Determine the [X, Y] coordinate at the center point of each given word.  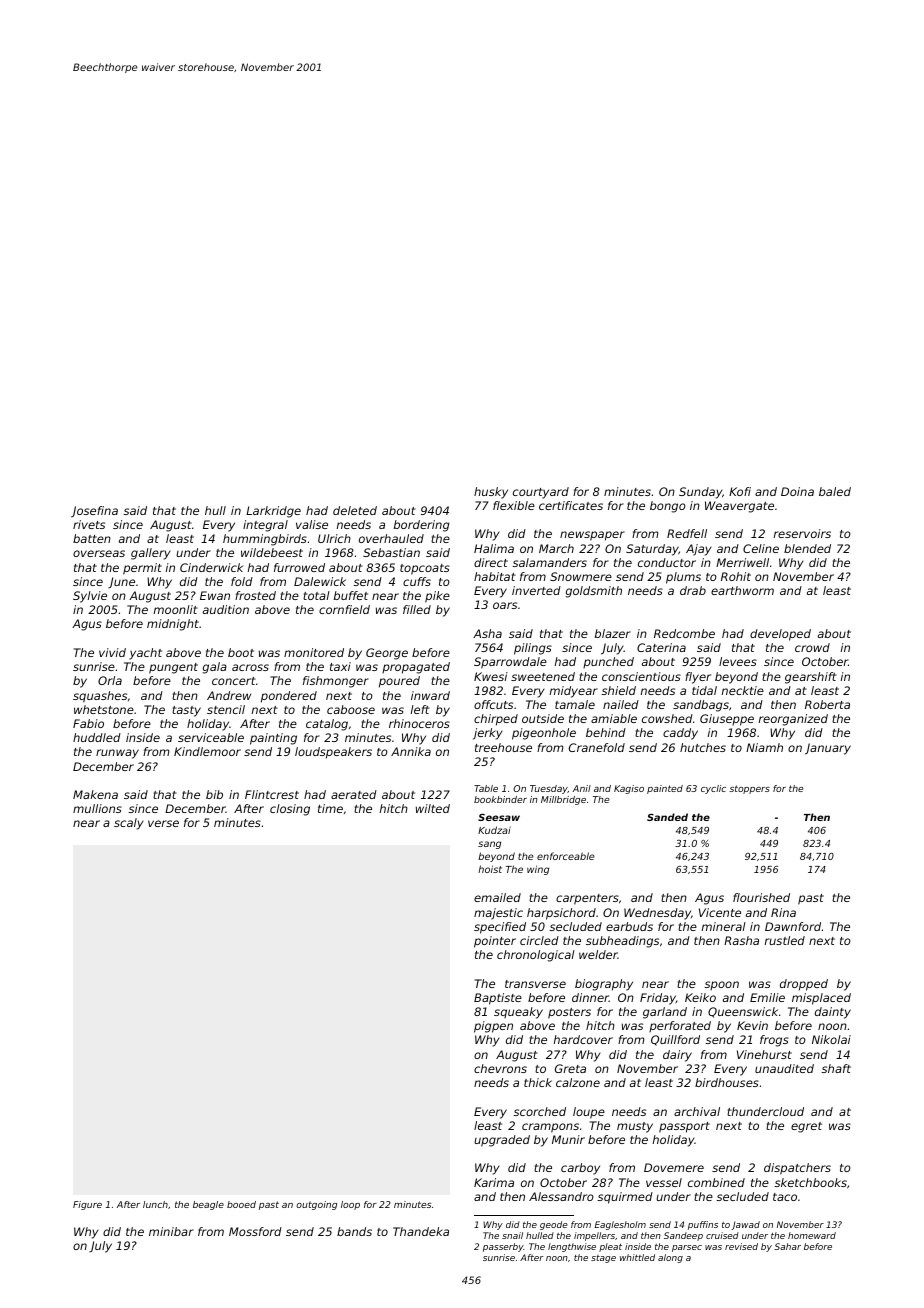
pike [437, 597]
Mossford [255, 1231]
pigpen [493, 1027]
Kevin [752, 1025]
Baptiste [498, 999]
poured [399, 682]
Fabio [88, 723]
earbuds [629, 926]
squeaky [518, 1013]
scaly [129, 824]
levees [738, 661]
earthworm [742, 590]
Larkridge [273, 512]
